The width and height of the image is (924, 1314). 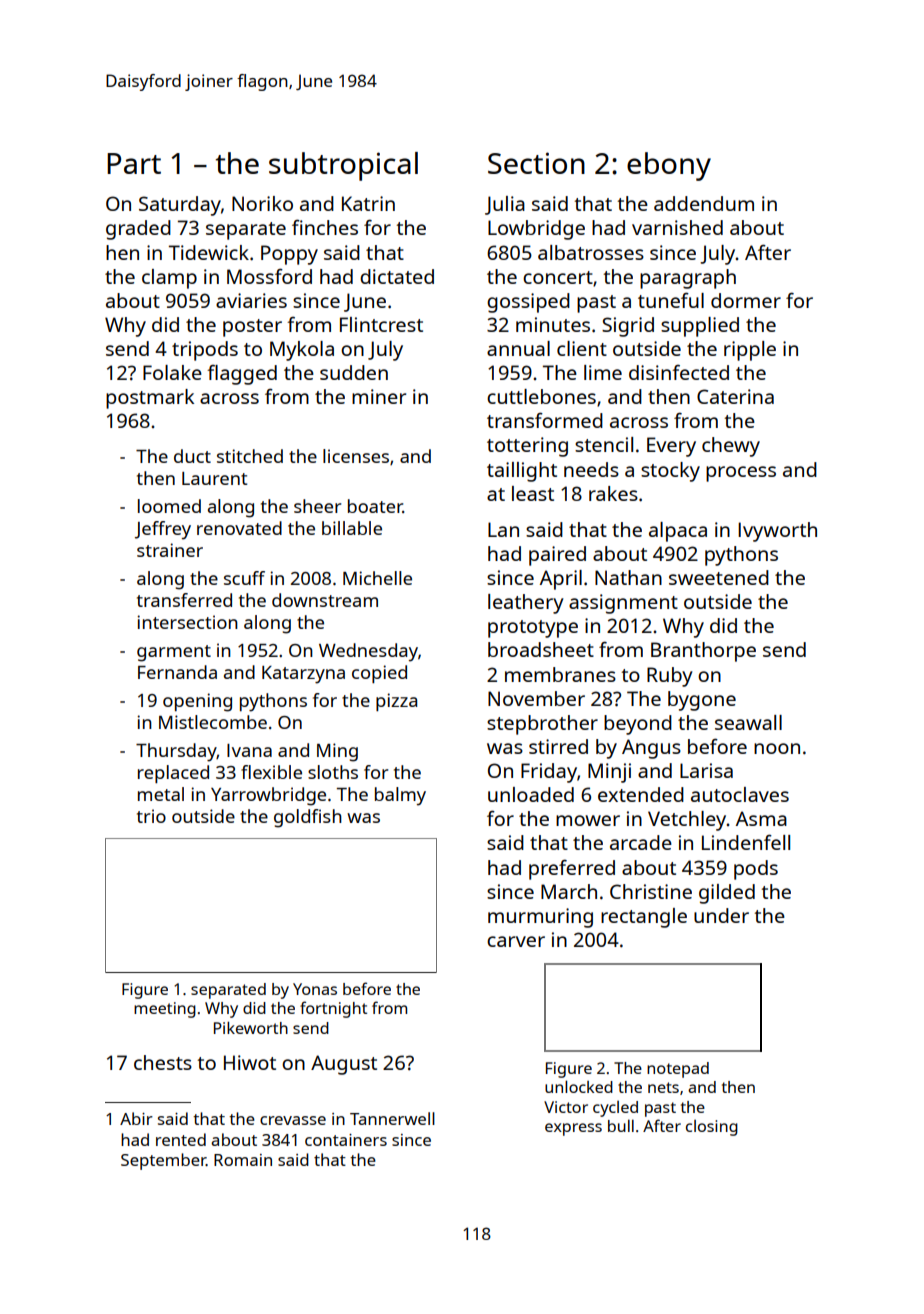 What do you see at coordinates (704, 203) in the image?
I see `addendum` at bounding box center [704, 203].
